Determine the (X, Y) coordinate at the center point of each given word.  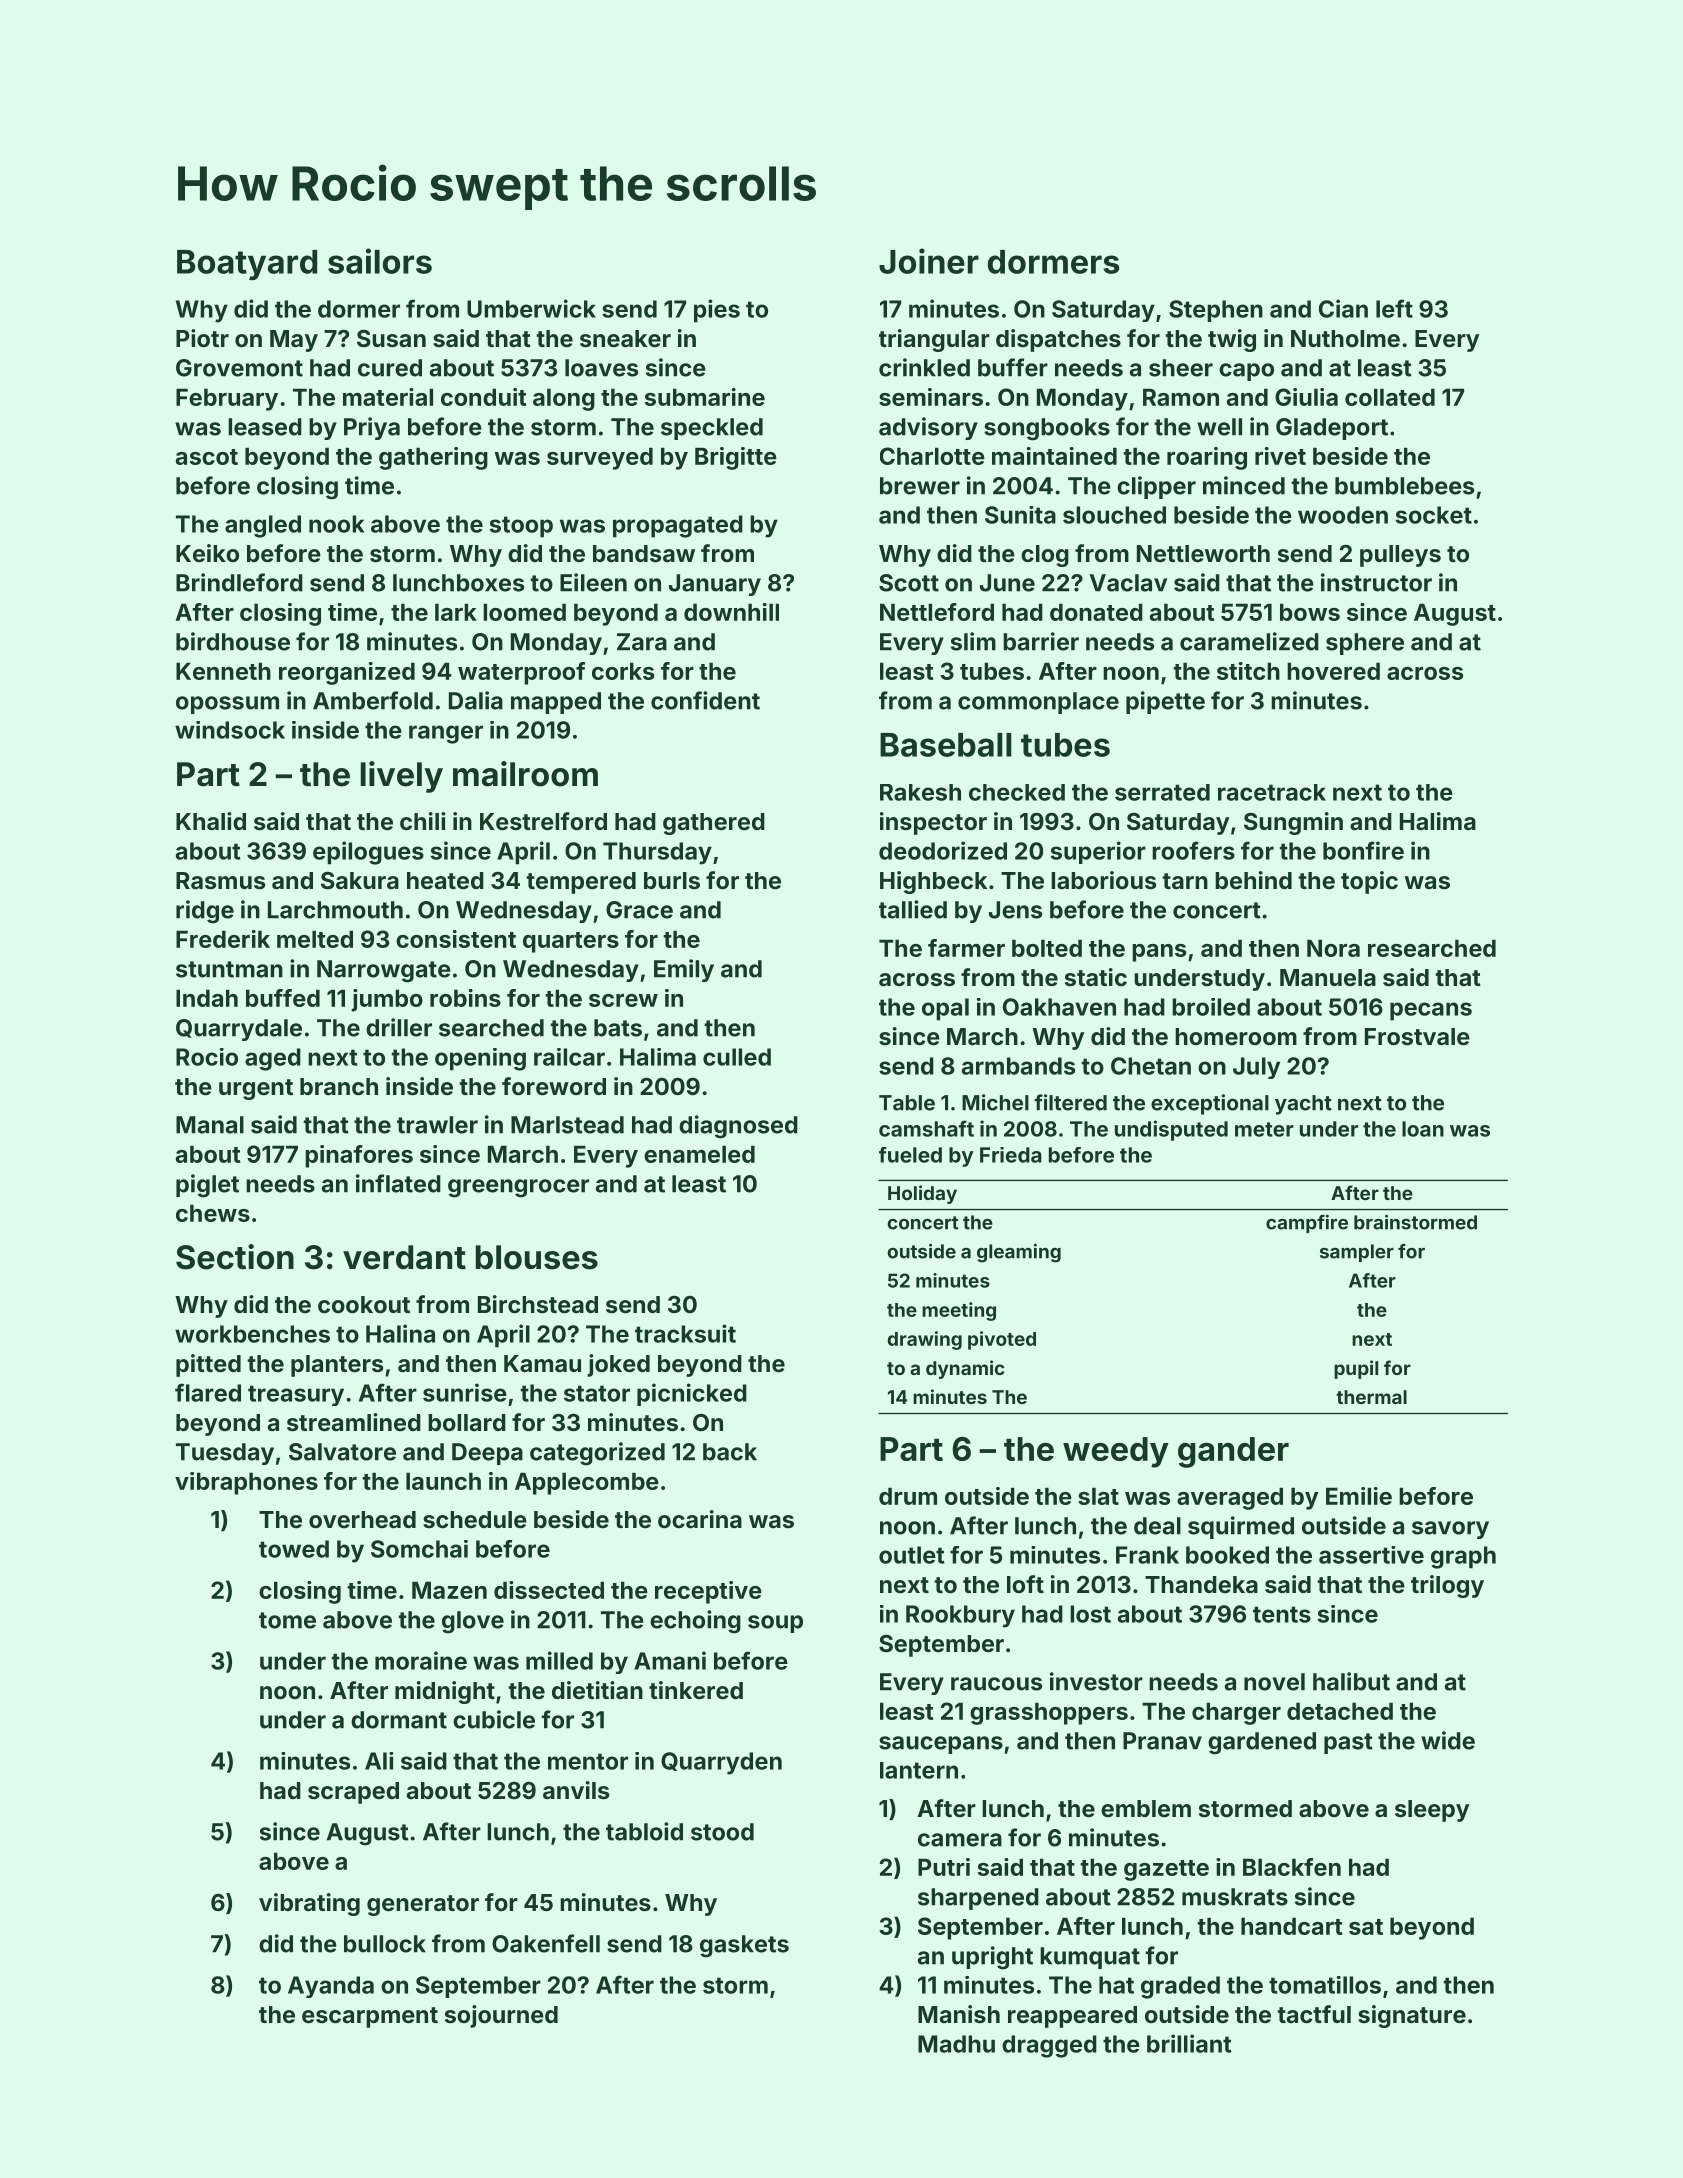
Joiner (929, 261)
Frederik (223, 939)
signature (1412, 2016)
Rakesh (920, 792)
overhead (362, 1519)
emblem (1146, 1808)
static (1096, 977)
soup (775, 1624)
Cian (1343, 308)
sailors (380, 261)
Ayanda (331, 1987)
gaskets (744, 1946)
